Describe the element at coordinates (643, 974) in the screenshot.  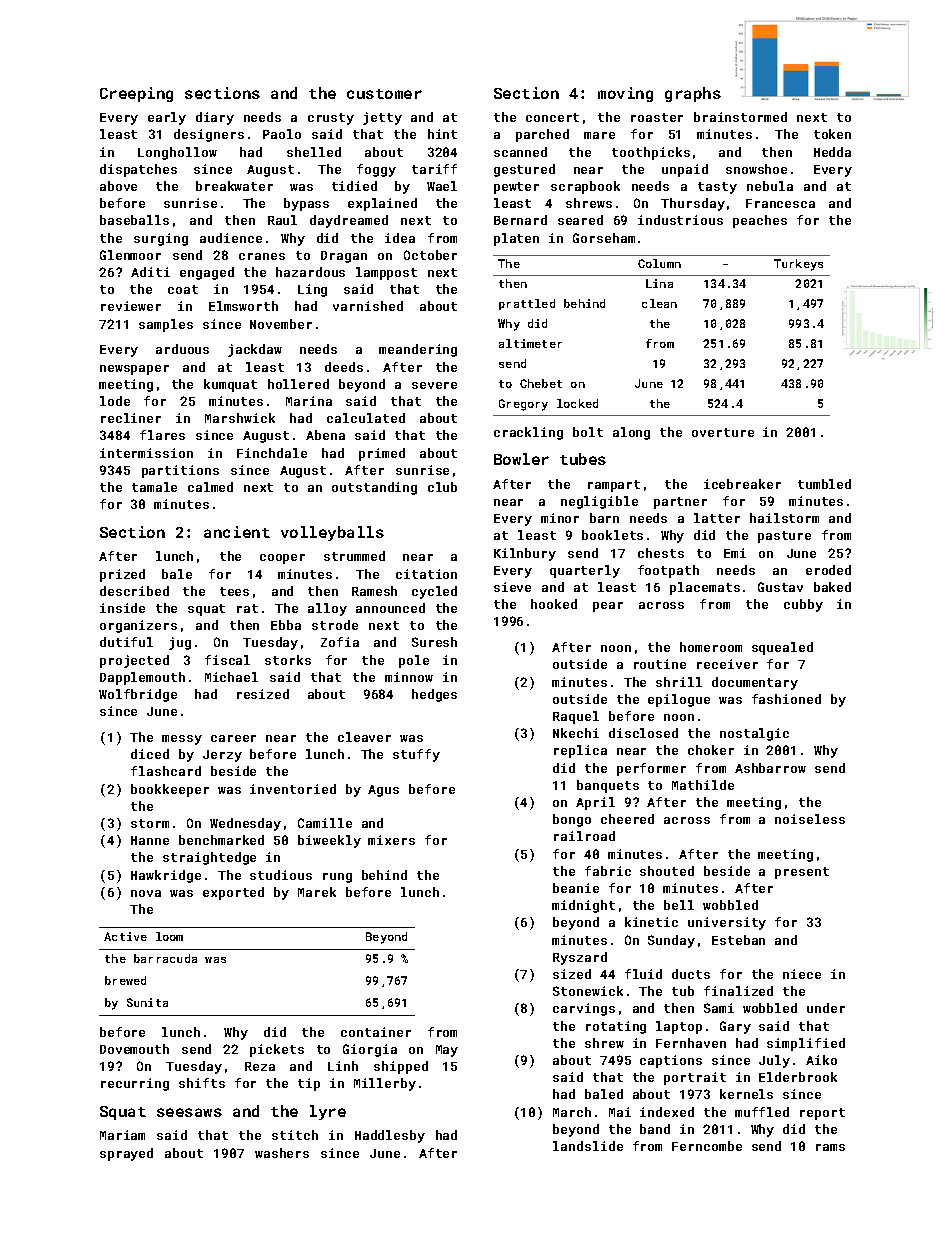
I see `fluid` at that location.
